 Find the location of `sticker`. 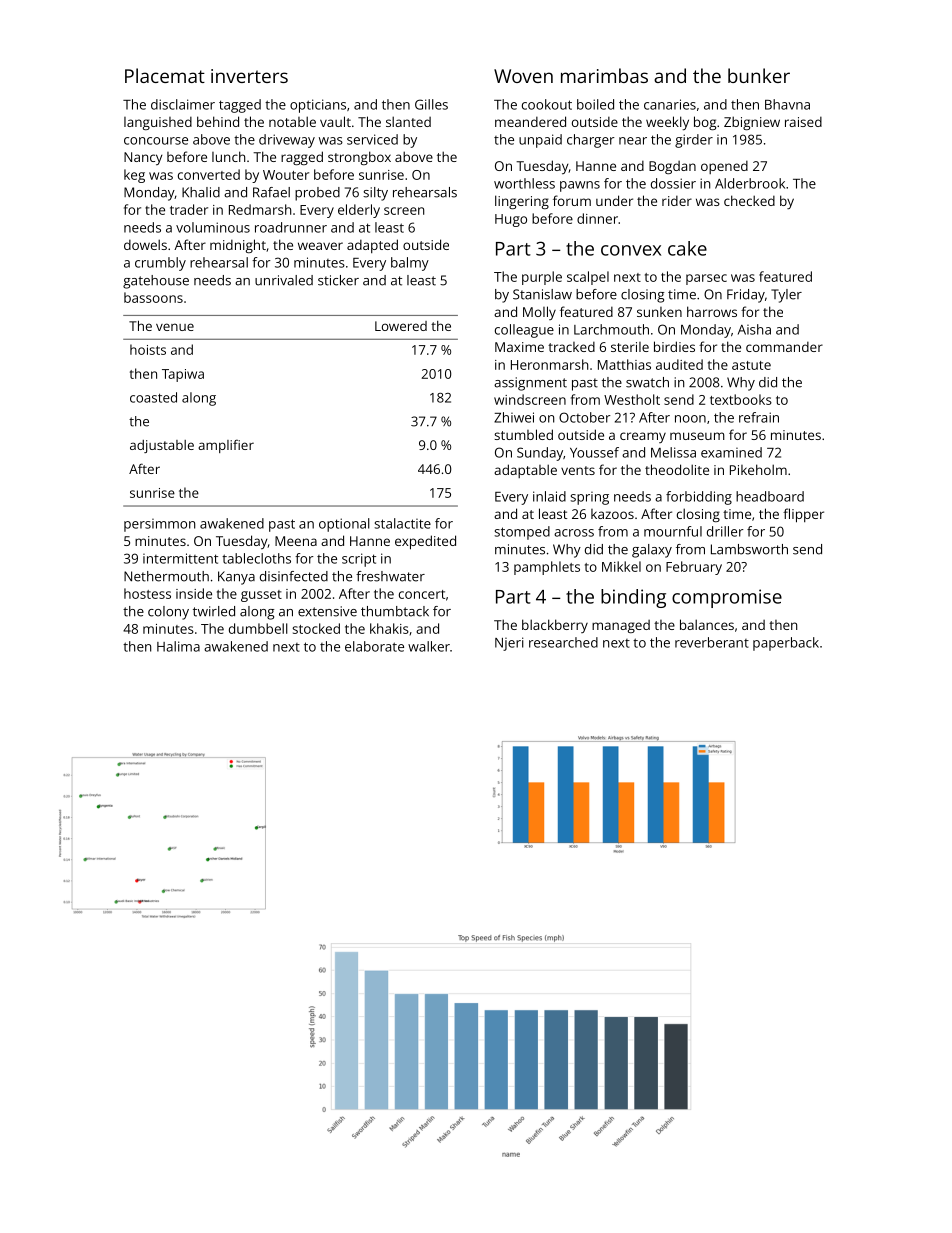

sticker is located at coordinates (338, 280).
